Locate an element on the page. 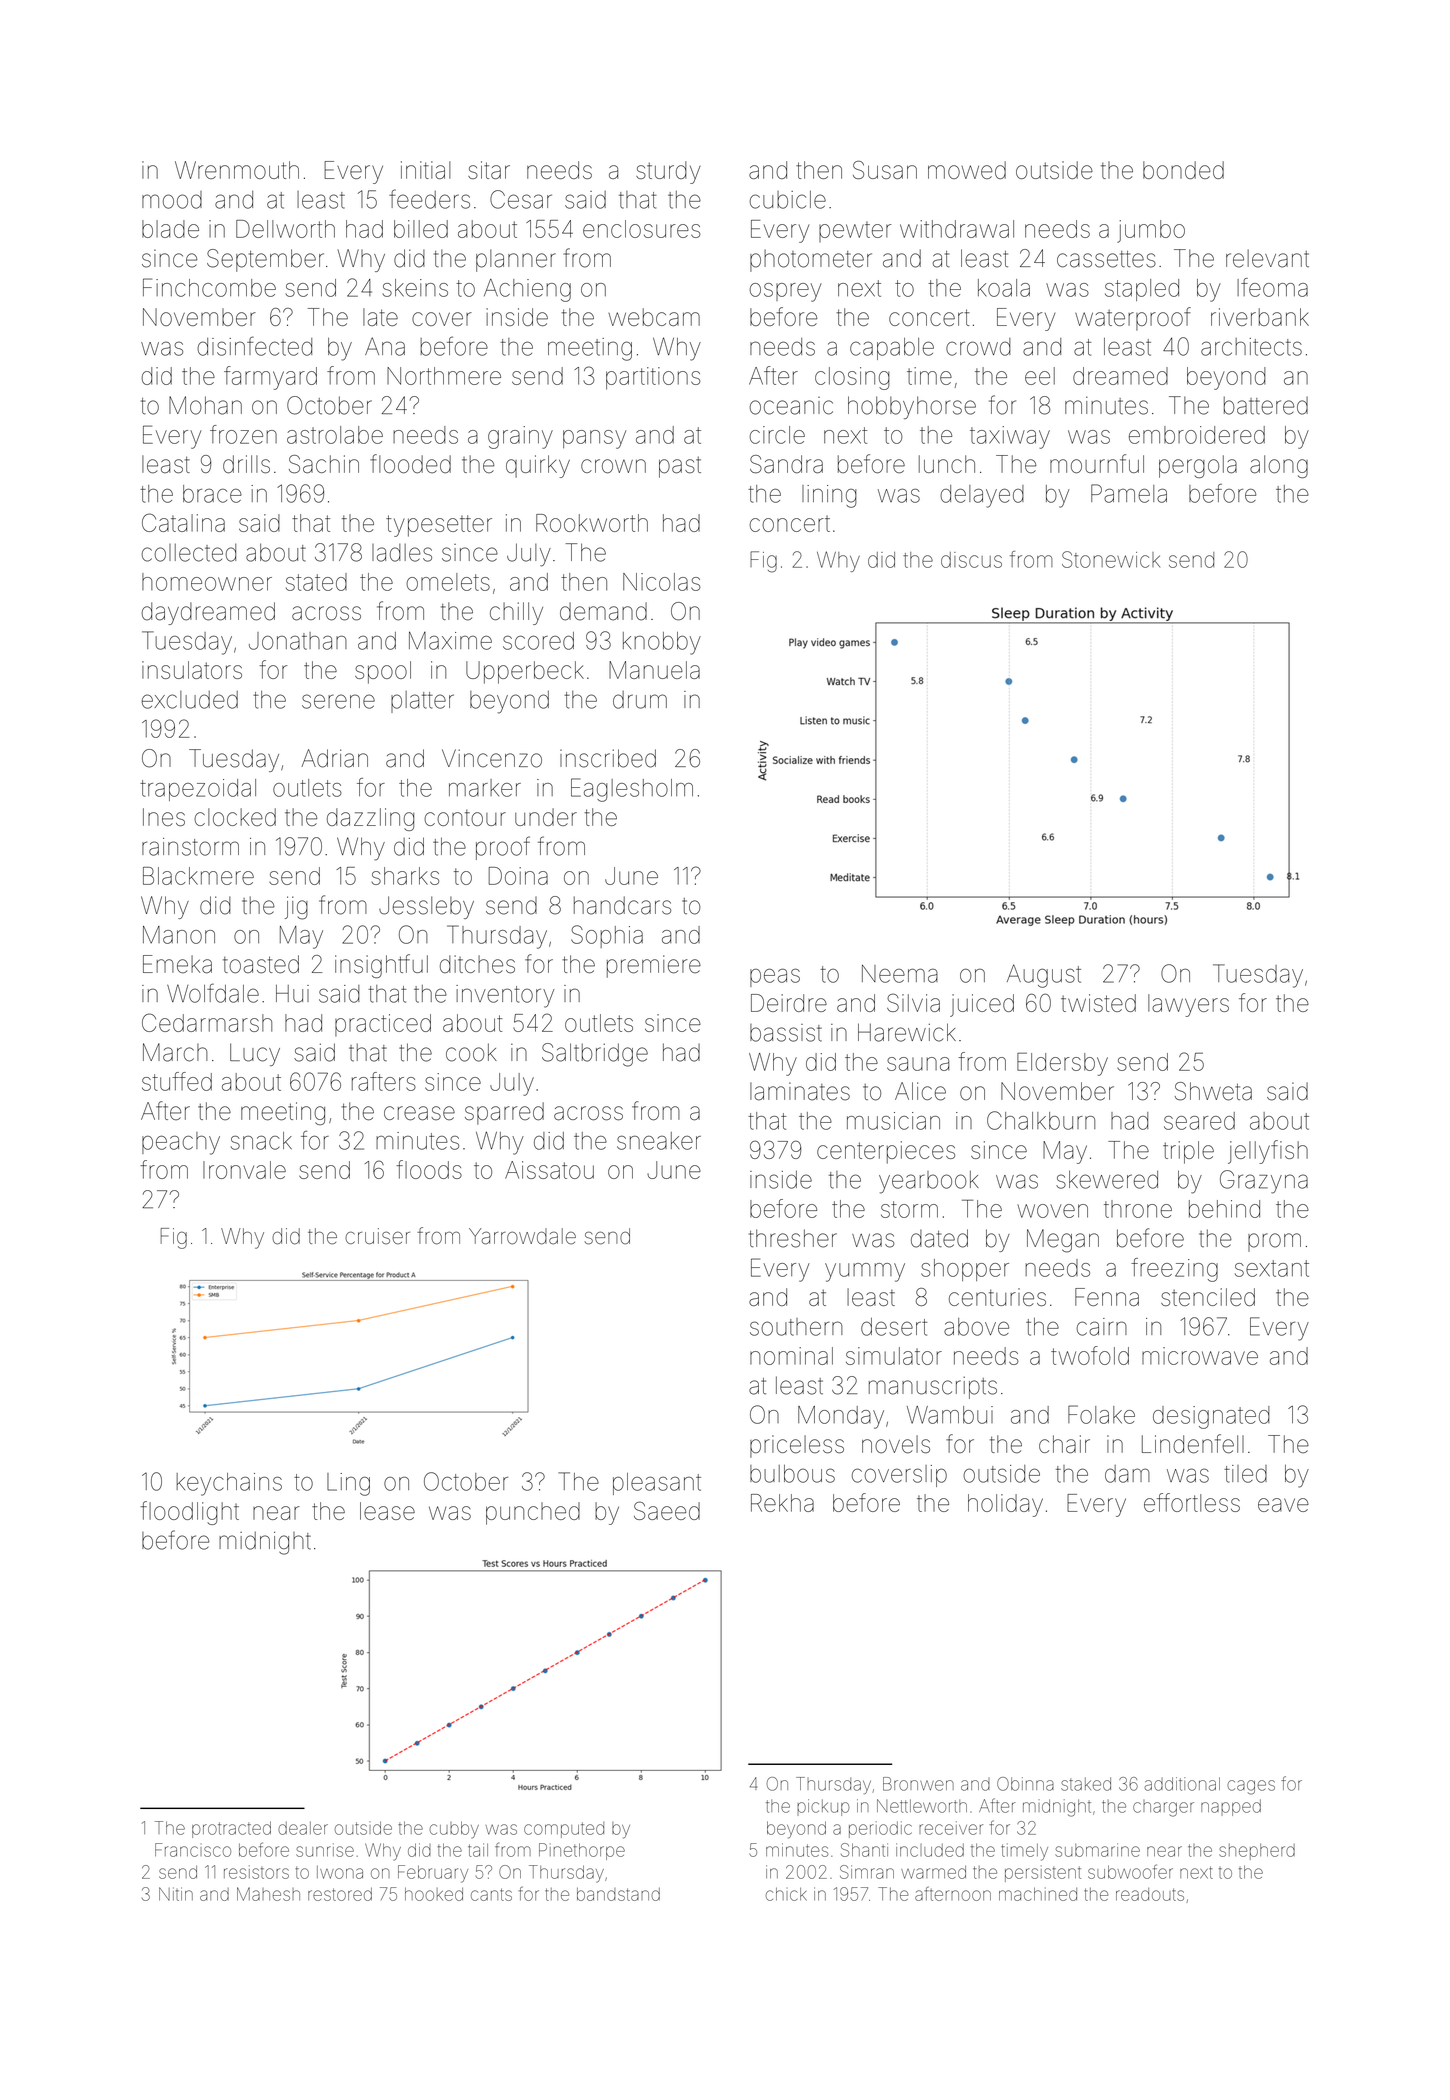 The width and height of the document is (1450, 2100). bonded is located at coordinates (1183, 170).
